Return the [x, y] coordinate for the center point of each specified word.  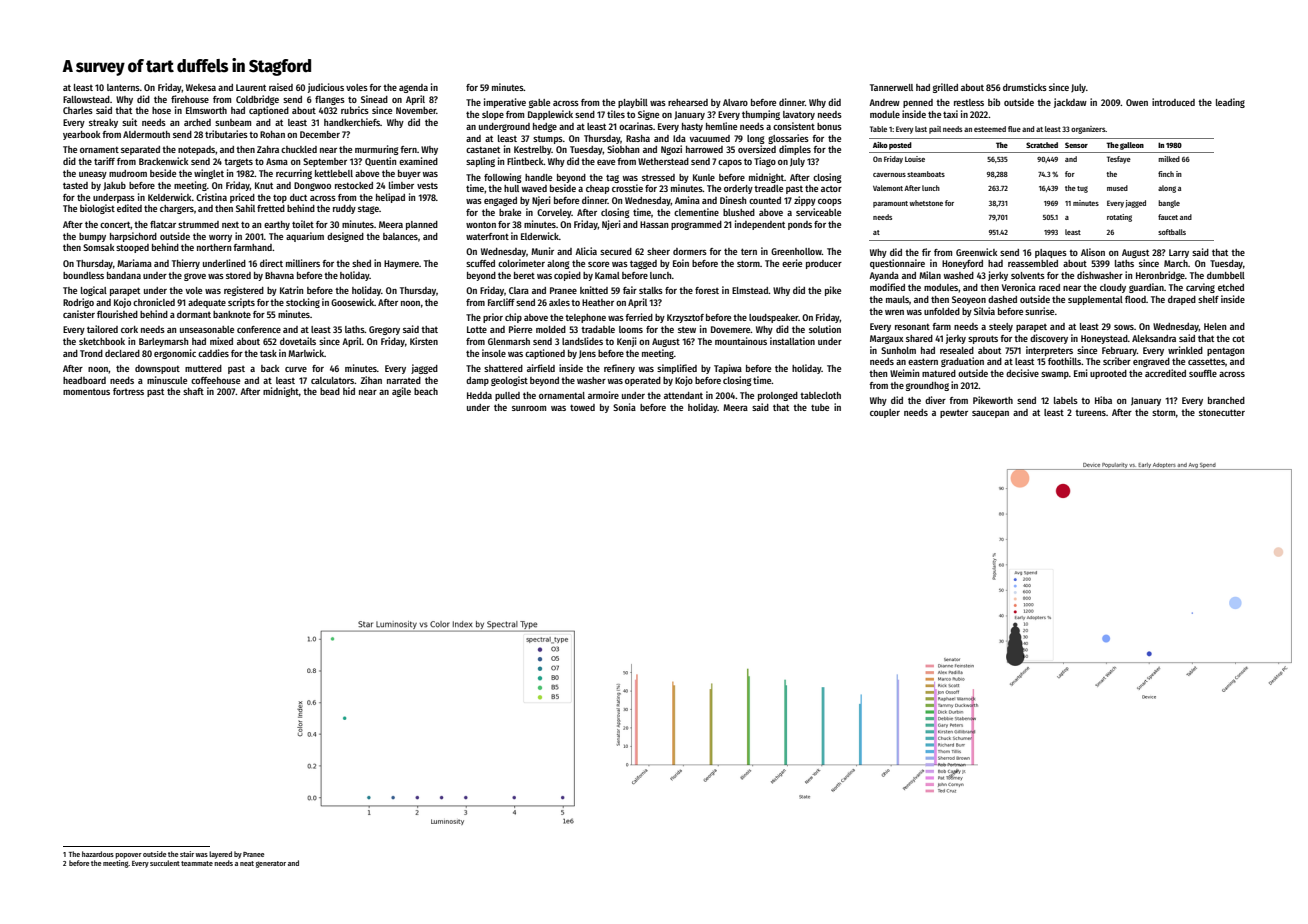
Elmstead [750, 290]
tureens [1090, 413]
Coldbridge [257, 100]
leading [1230, 103]
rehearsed [688, 102]
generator [271, 864]
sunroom [529, 408]
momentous [86, 392]
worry [220, 238]
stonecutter [1222, 412]
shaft [193, 391]
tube [820, 407]
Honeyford [962, 264]
